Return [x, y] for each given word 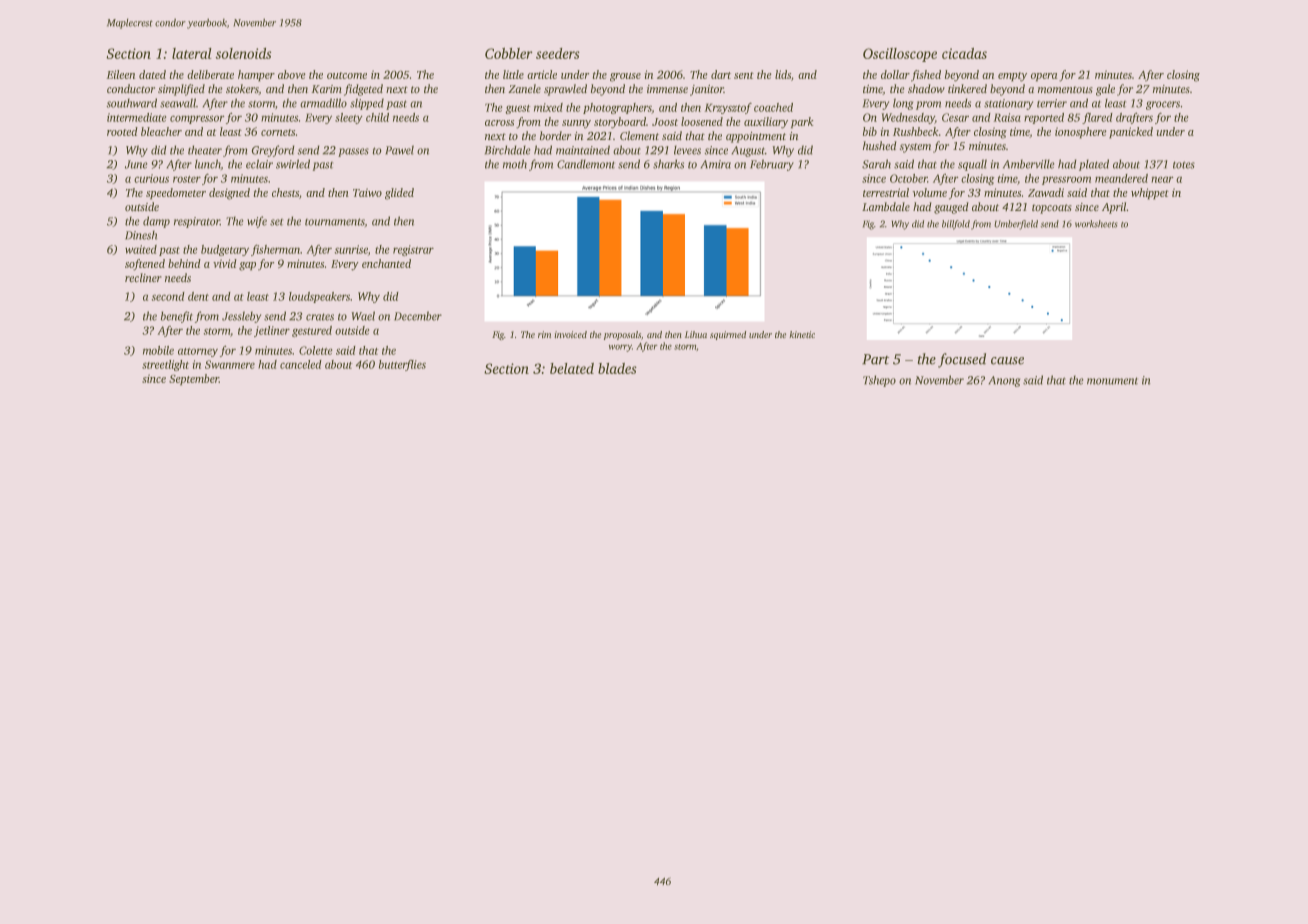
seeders [558, 53]
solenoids [243, 53]
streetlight [165, 365]
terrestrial [886, 192]
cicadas [964, 53]
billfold [956, 225]
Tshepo [879, 381]
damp [156, 222]
